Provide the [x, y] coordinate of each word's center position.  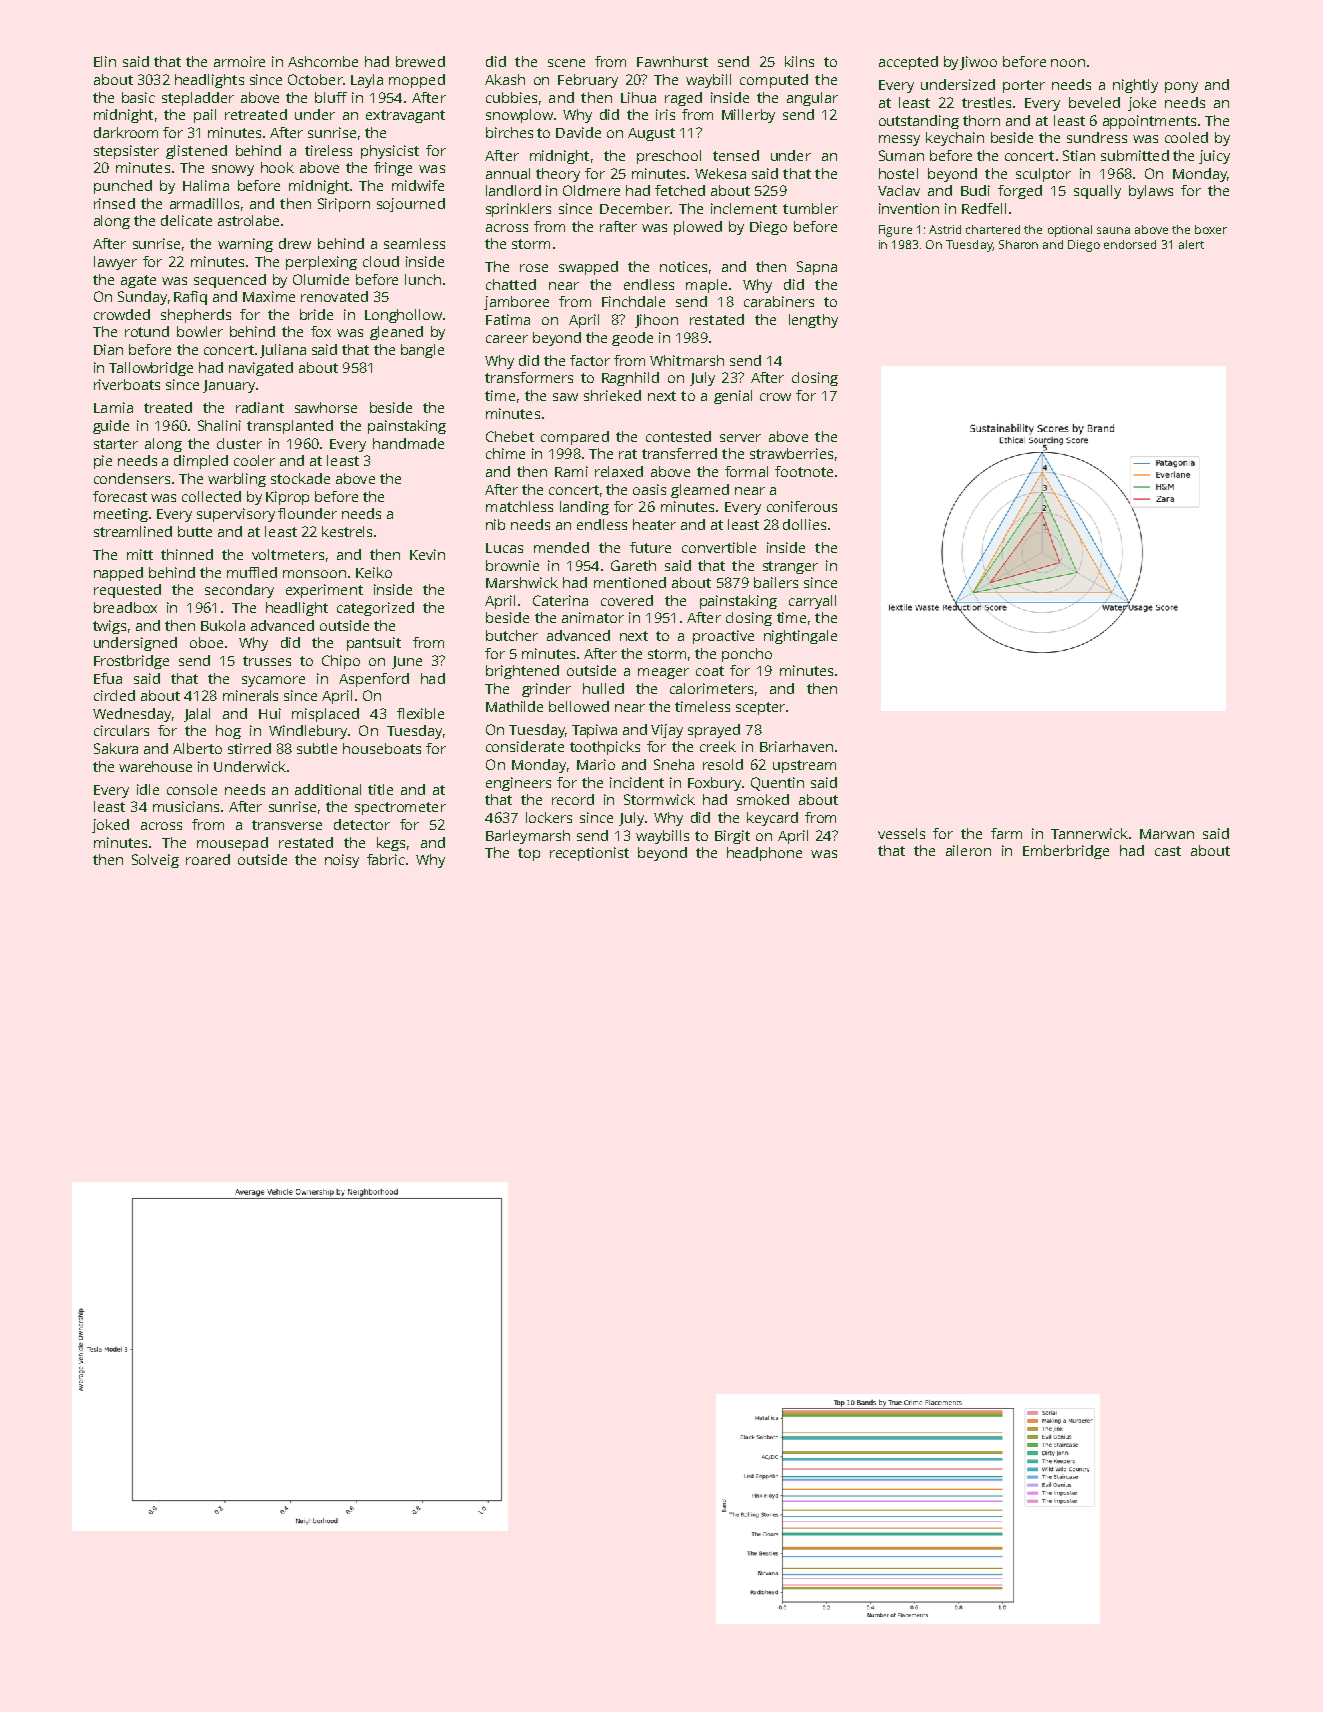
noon [1068, 63]
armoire [239, 61]
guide [111, 427]
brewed [420, 61]
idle [148, 789]
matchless [519, 506]
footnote [804, 471]
